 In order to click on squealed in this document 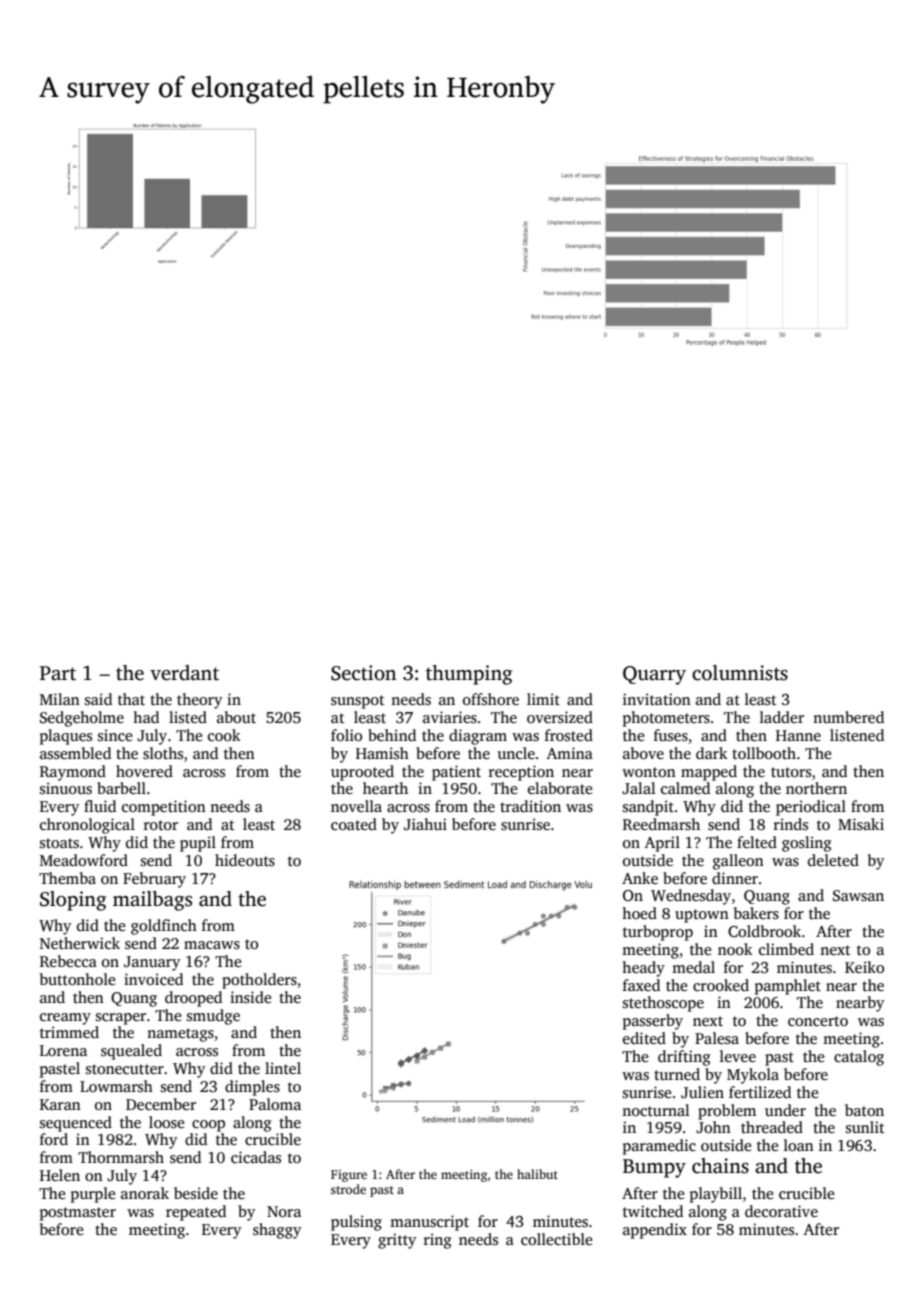, I will do `click(131, 1052)`.
